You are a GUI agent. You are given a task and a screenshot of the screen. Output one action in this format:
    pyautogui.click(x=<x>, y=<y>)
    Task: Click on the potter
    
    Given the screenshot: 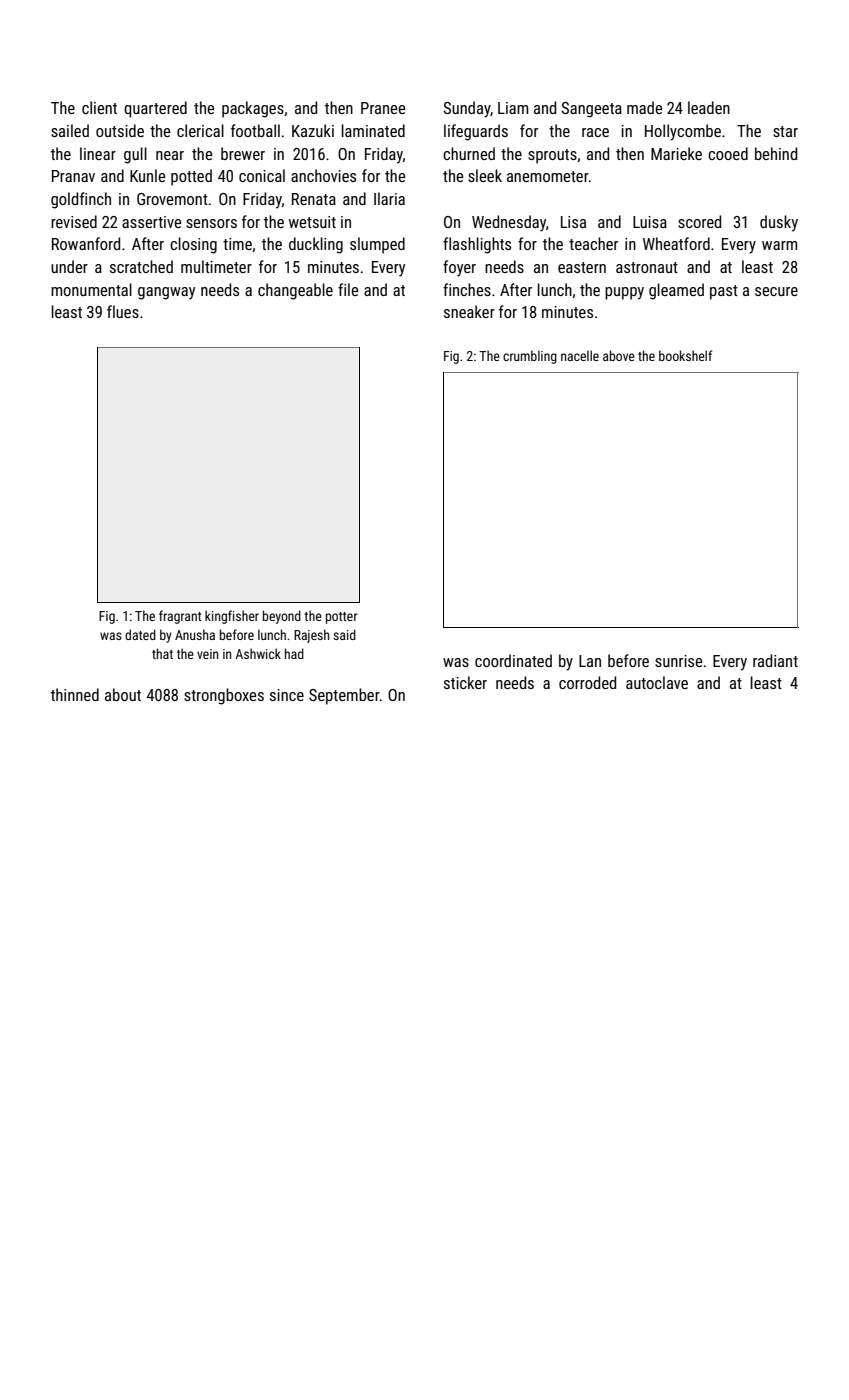 What is the action you would take?
    pyautogui.click(x=341, y=618)
